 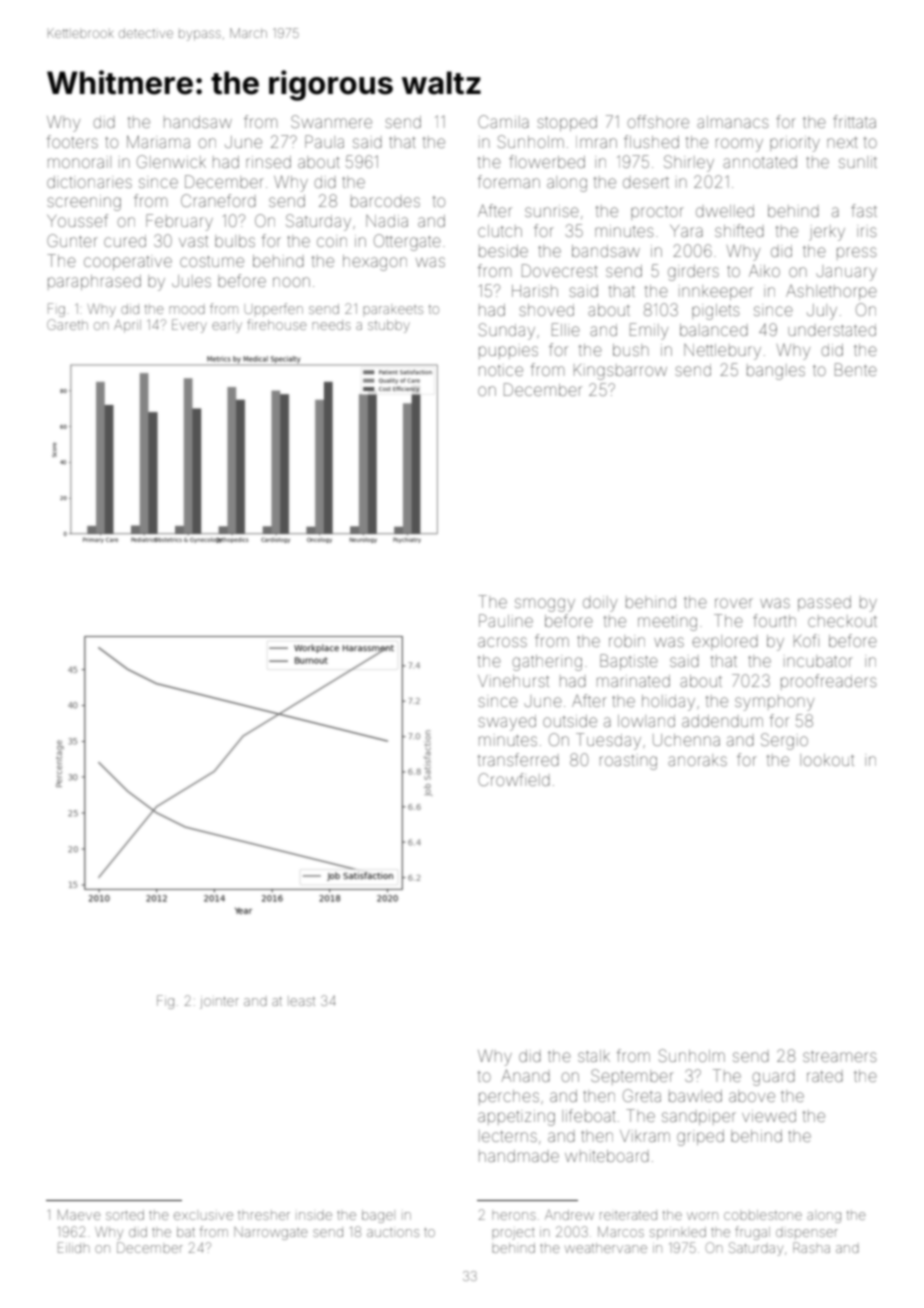 What do you see at coordinates (67, 324) in the image?
I see `Gareth` at bounding box center [67, 324].
